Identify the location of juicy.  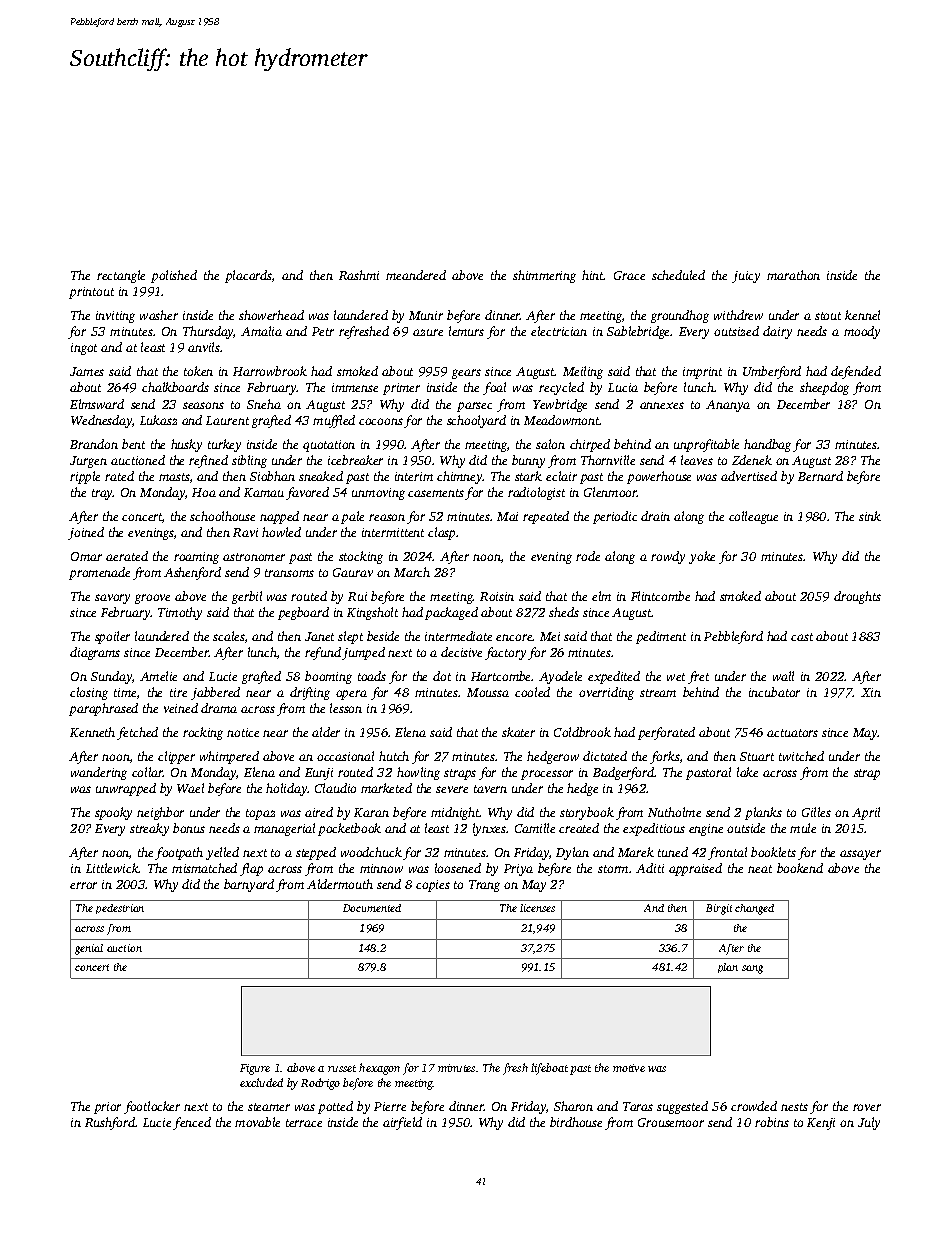
(746, 277).
